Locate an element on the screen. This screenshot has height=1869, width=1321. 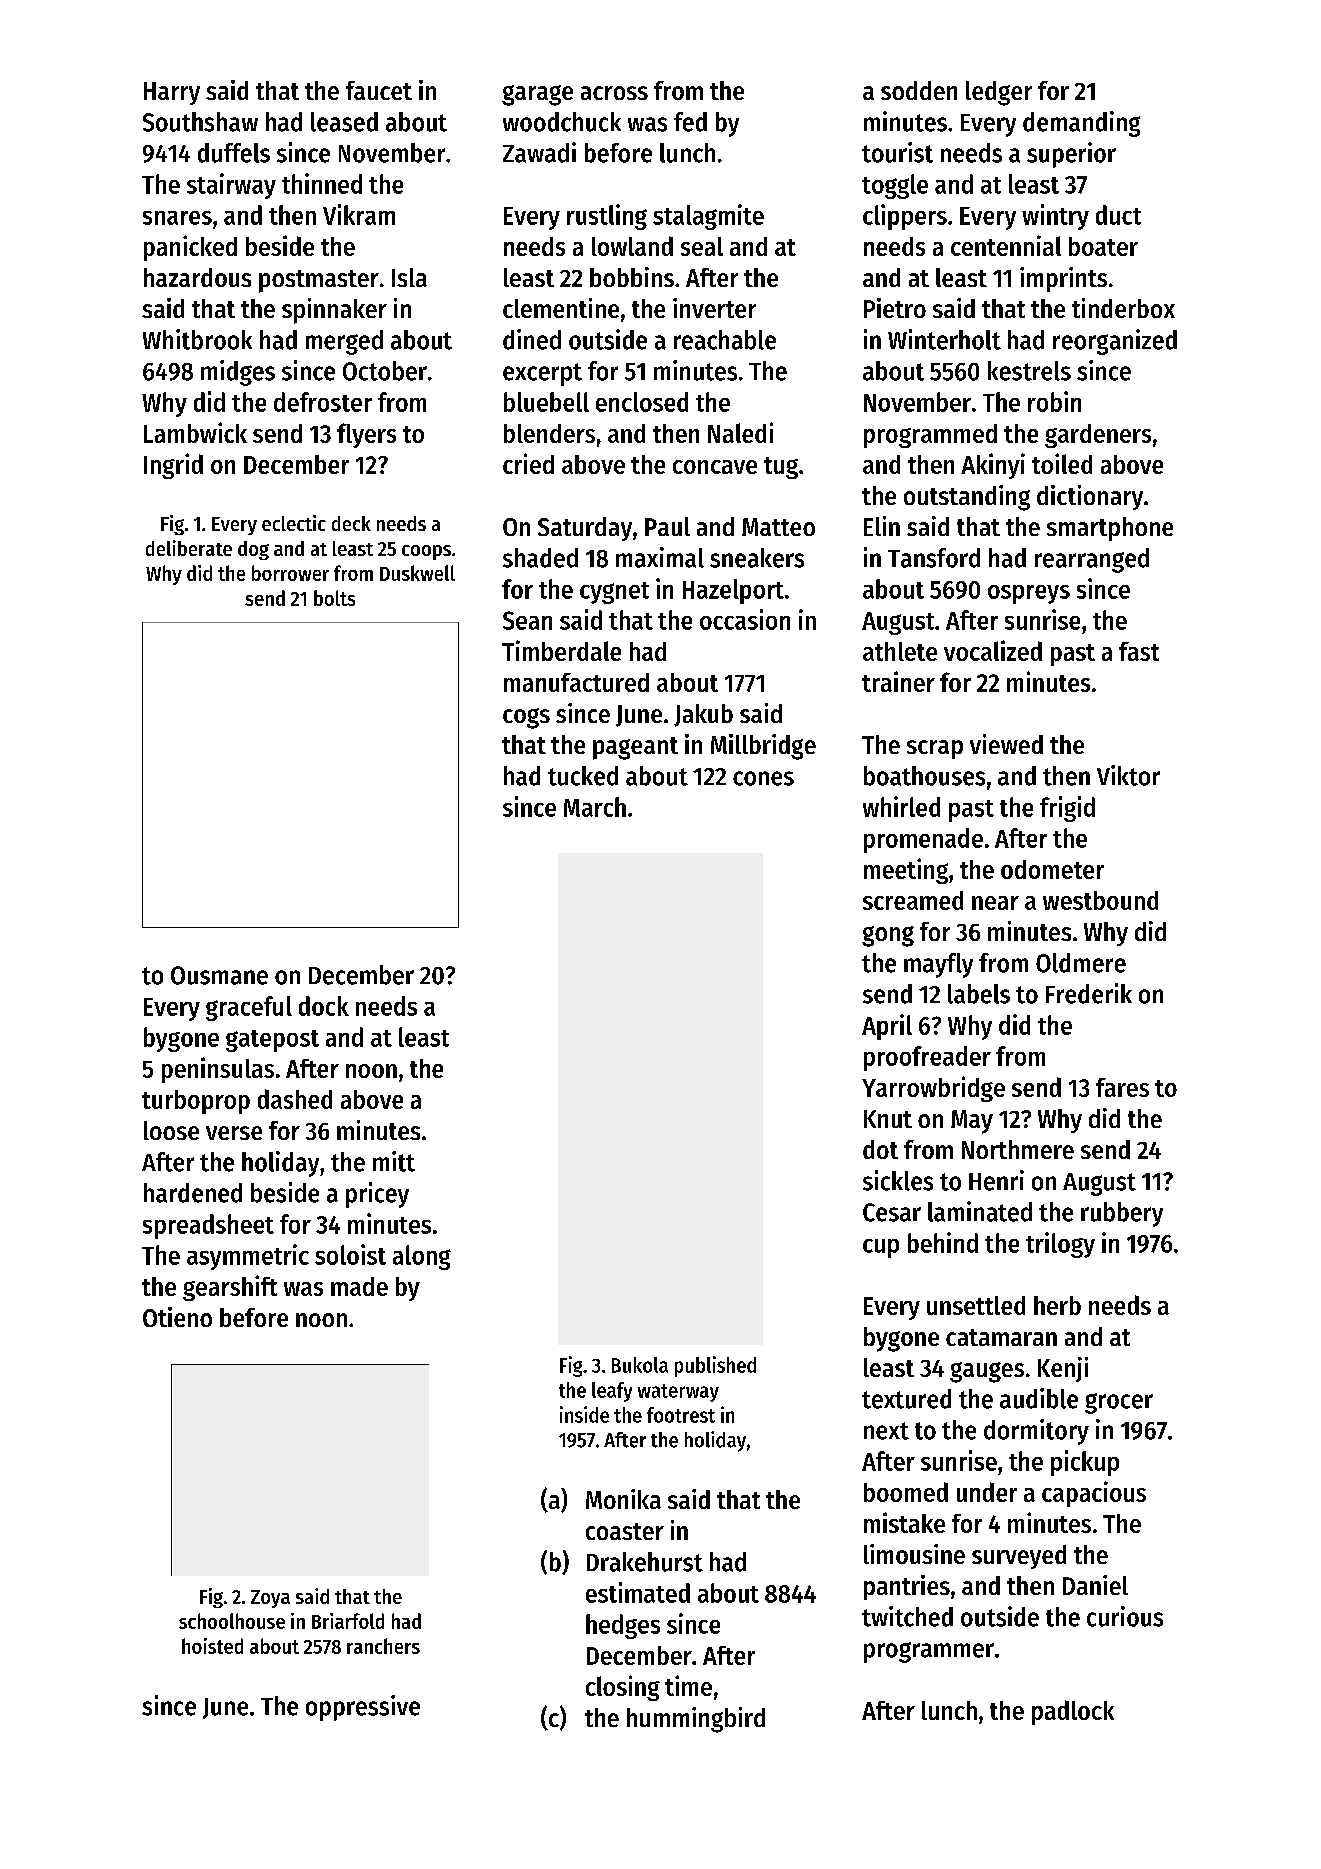
leased is located at coordinates (344, 122).
